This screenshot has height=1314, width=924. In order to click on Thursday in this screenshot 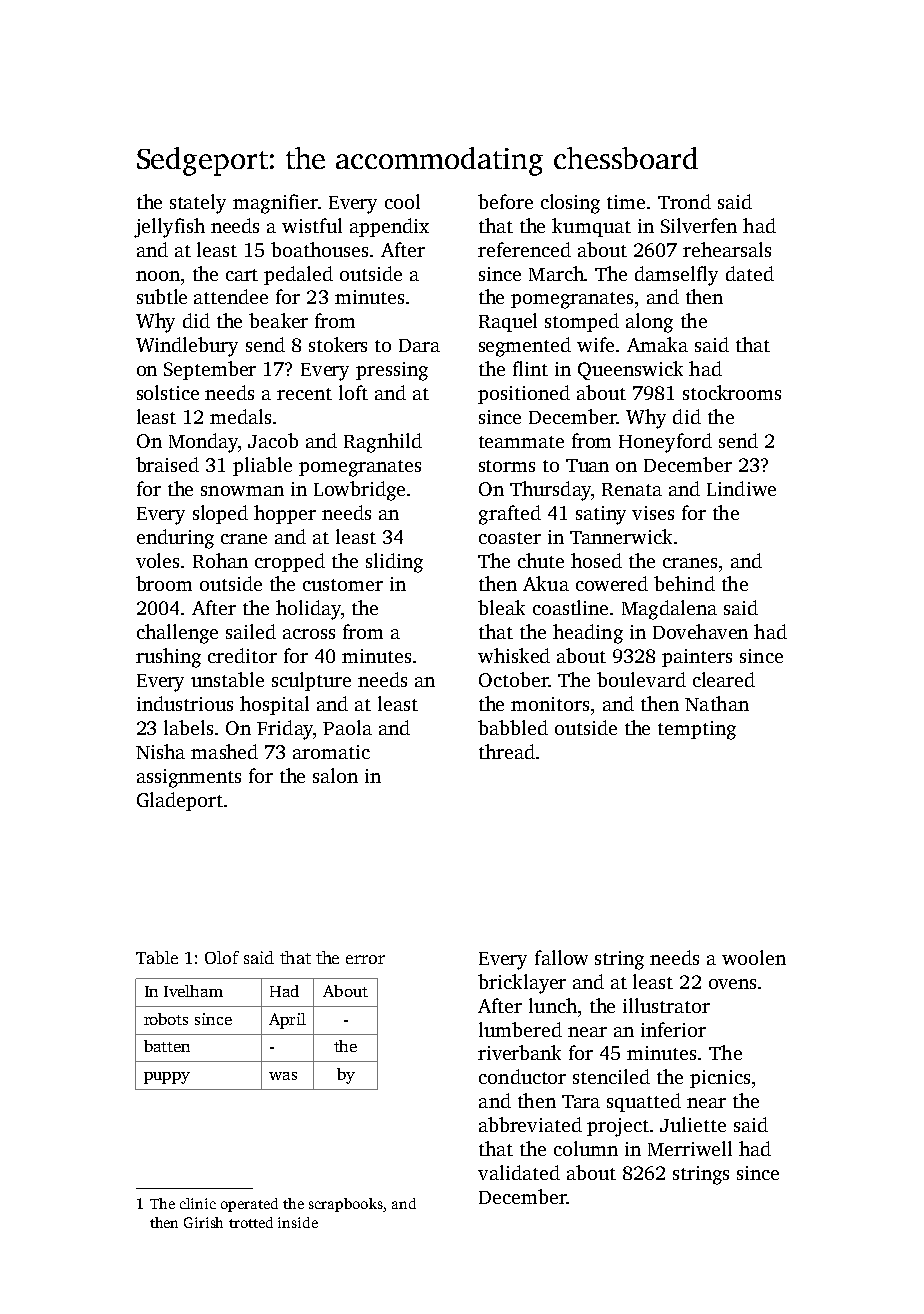, I will do `click(550, 491)`.
